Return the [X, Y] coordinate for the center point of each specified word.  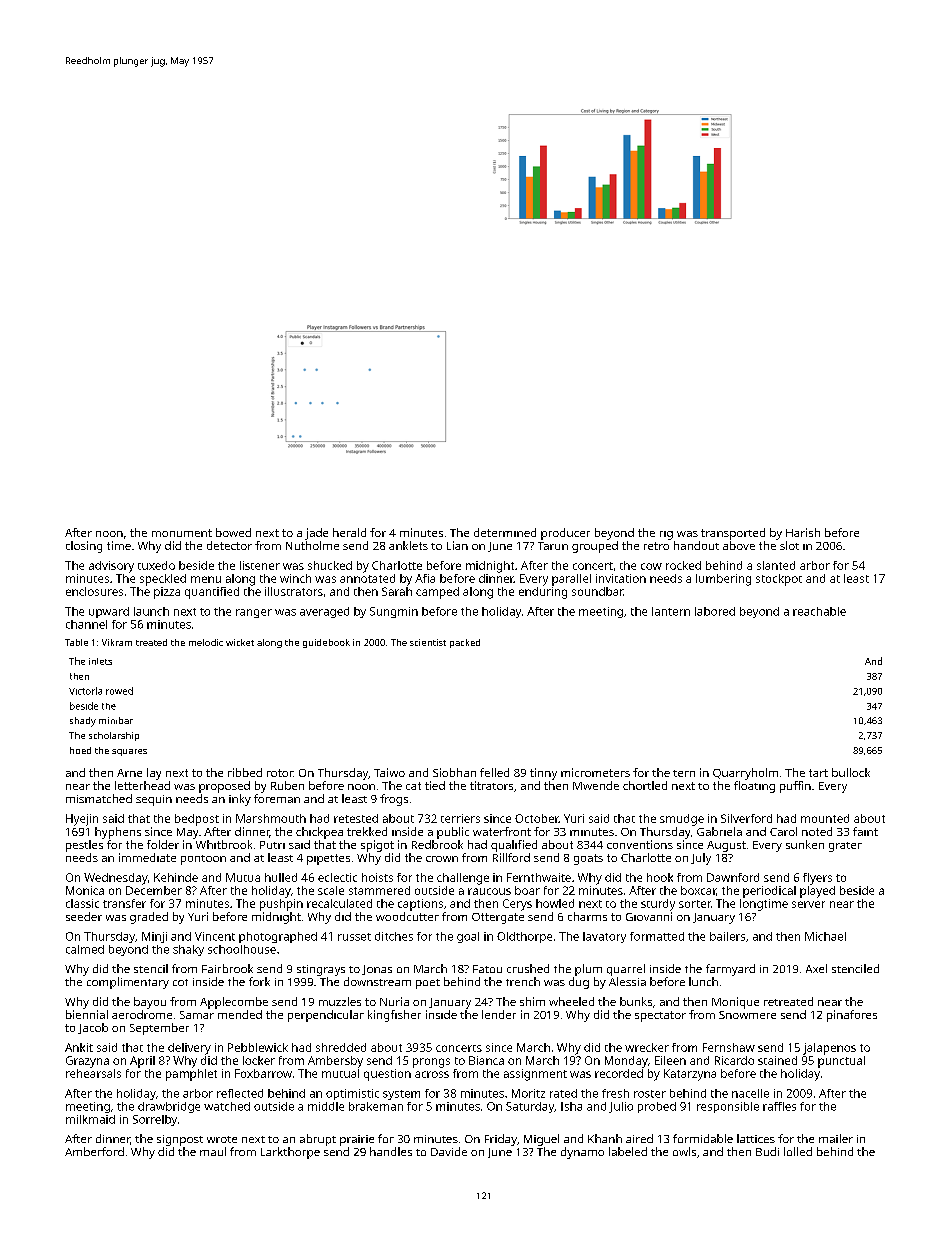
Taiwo [389, 772]
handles [391, 1151]
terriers [460, 818]
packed [465, 643]
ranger [254, 613]
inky [240, 800]
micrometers [595, 772]
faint [865, 831]
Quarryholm [745, 774]
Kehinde [176, 877]
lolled [798, 1151]
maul [213, 1151]
